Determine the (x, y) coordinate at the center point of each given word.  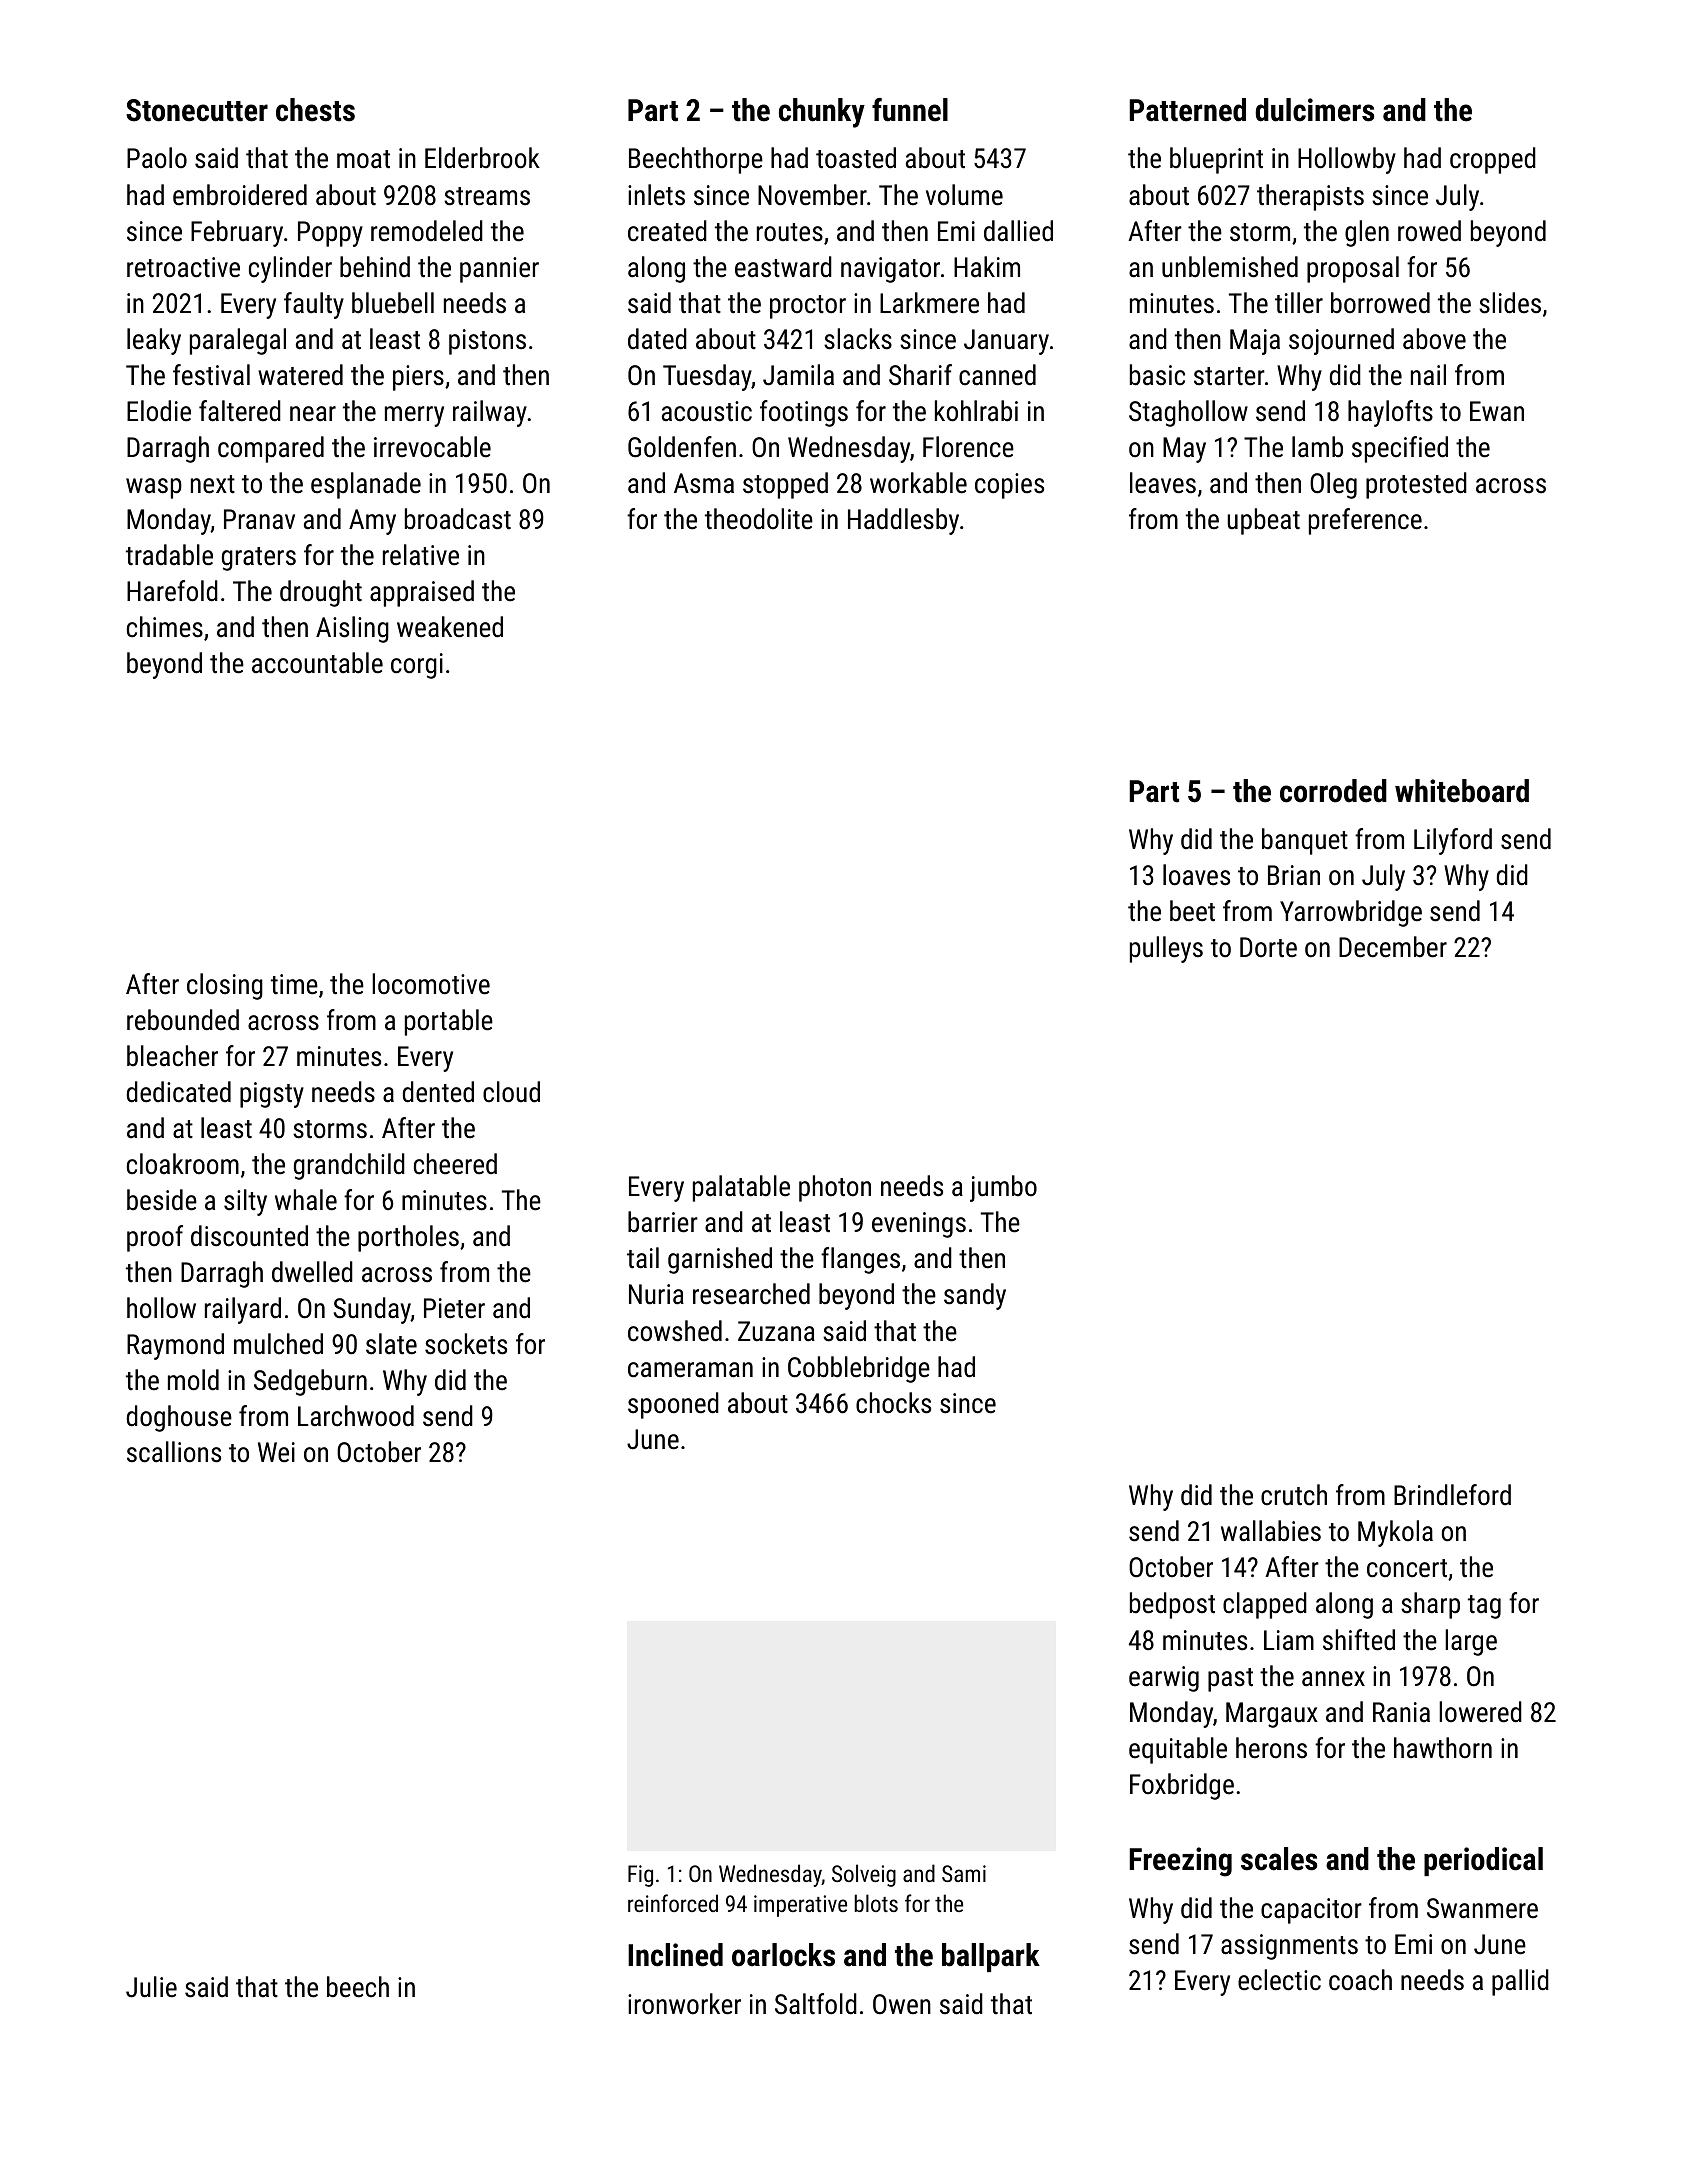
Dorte (1268, 947)
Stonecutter (197, 110)
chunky (822, 113)
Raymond (175, 1346)
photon (835, 1188)
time (294, 984)
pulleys (1166, 949)
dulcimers (1314, 110)
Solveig (864, 1875)
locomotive (431, 984)
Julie (151, 1987)
